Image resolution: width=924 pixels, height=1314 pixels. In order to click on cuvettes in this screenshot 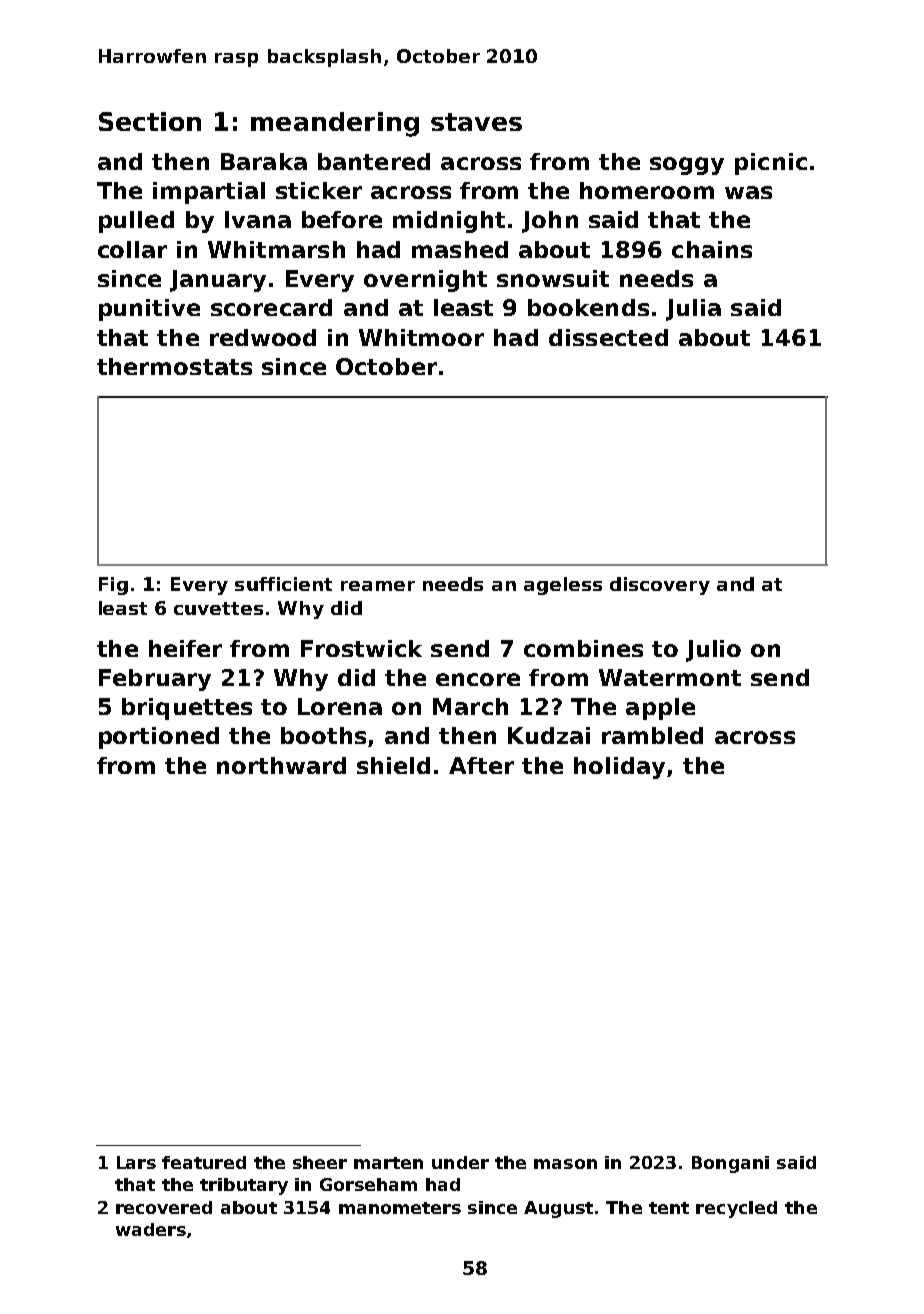, I will do `click(218, 608)`.
